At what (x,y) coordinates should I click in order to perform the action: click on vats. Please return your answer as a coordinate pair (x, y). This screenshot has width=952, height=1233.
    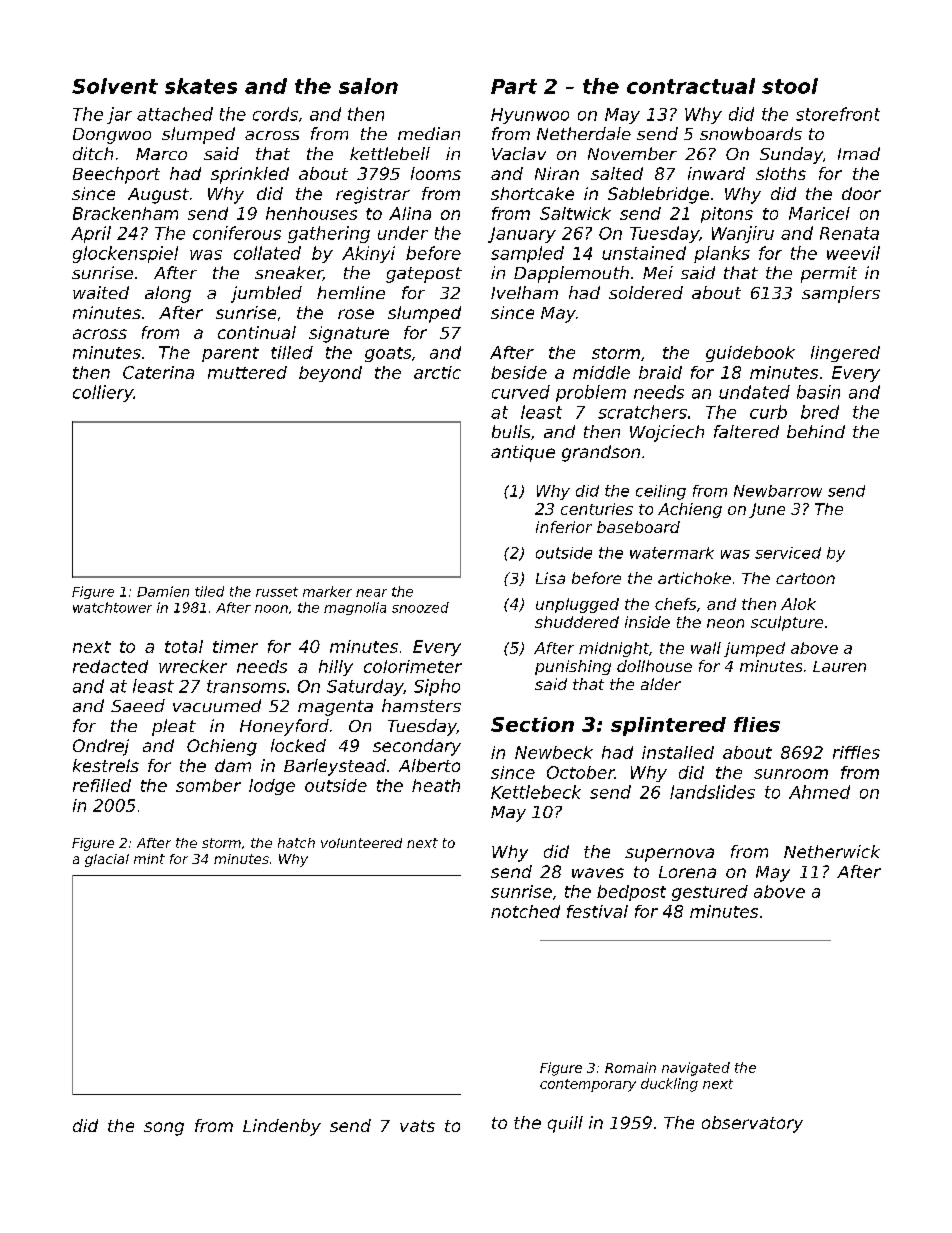
    Looking at the image, I should click on (417, 1126).
